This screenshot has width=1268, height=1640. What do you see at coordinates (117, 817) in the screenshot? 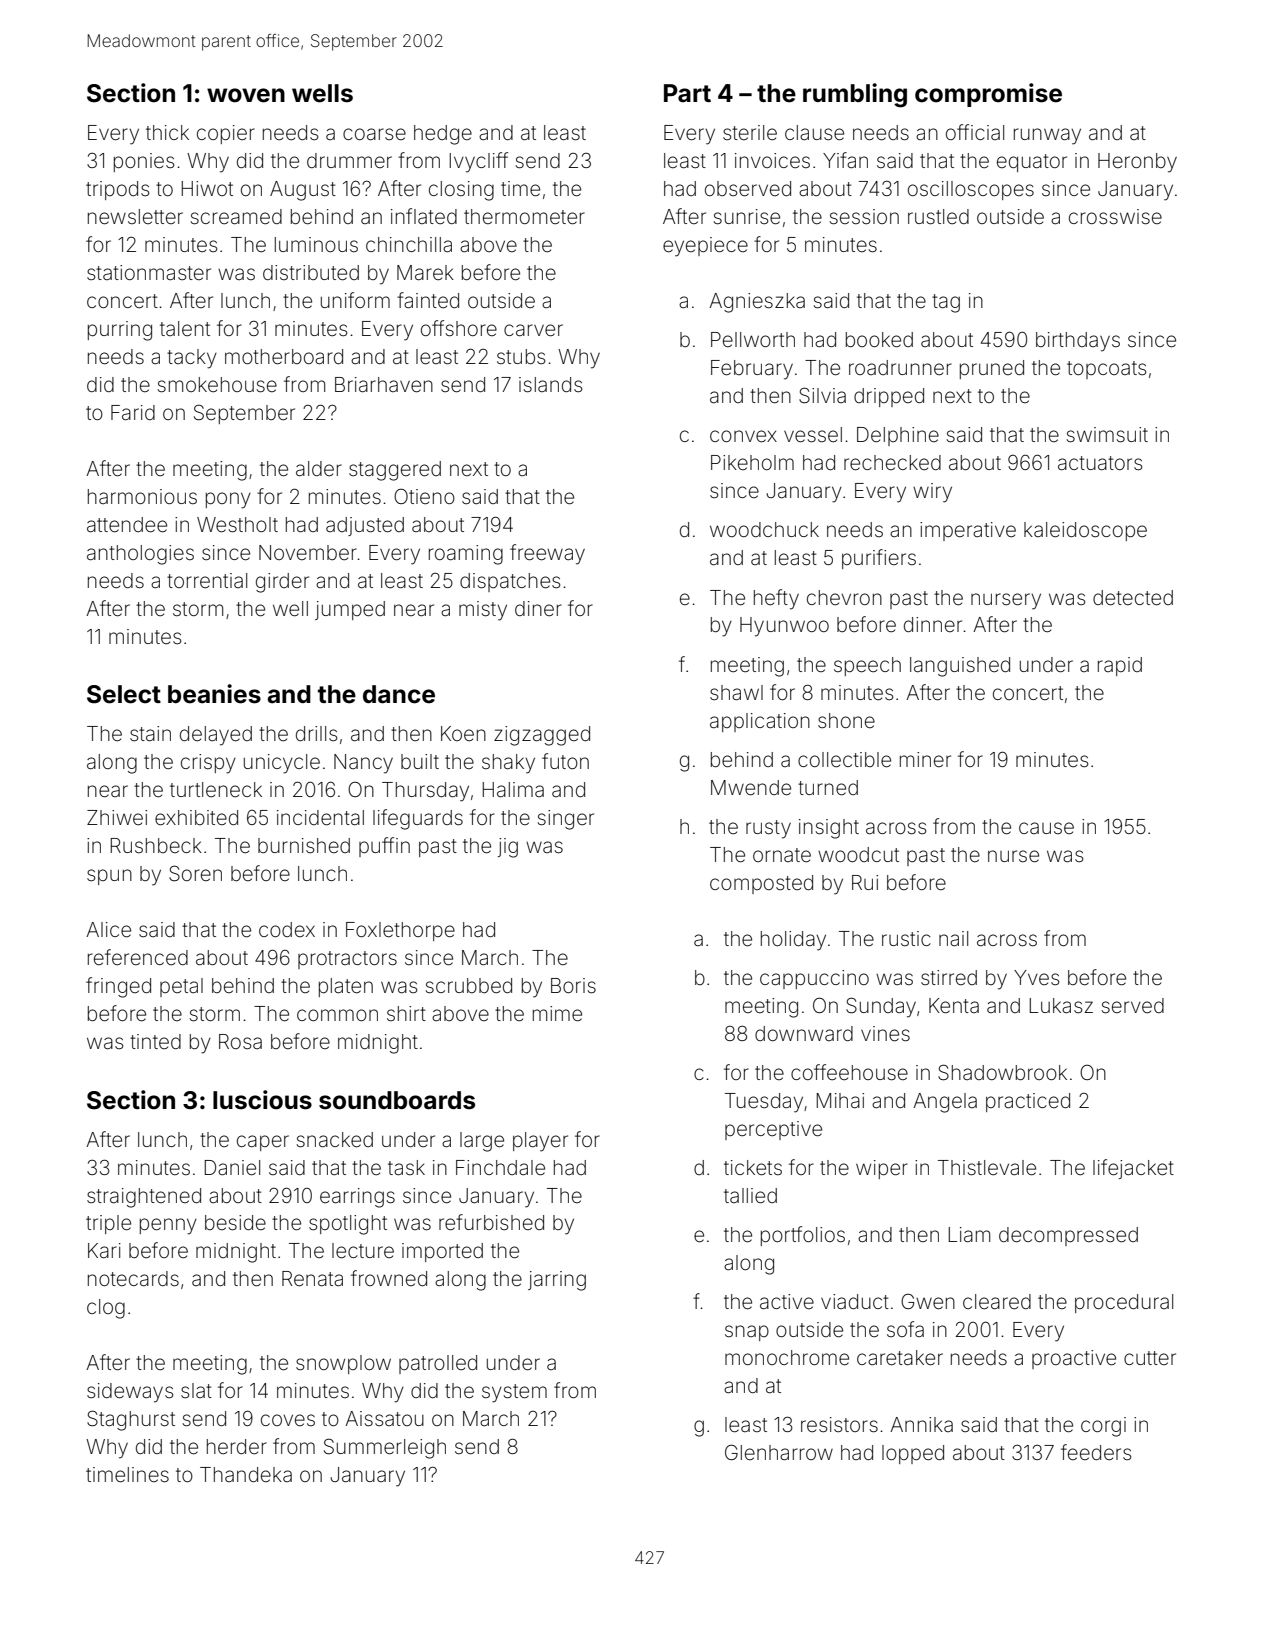
I see `Zhiwei` at bounding box center [117, 817].
